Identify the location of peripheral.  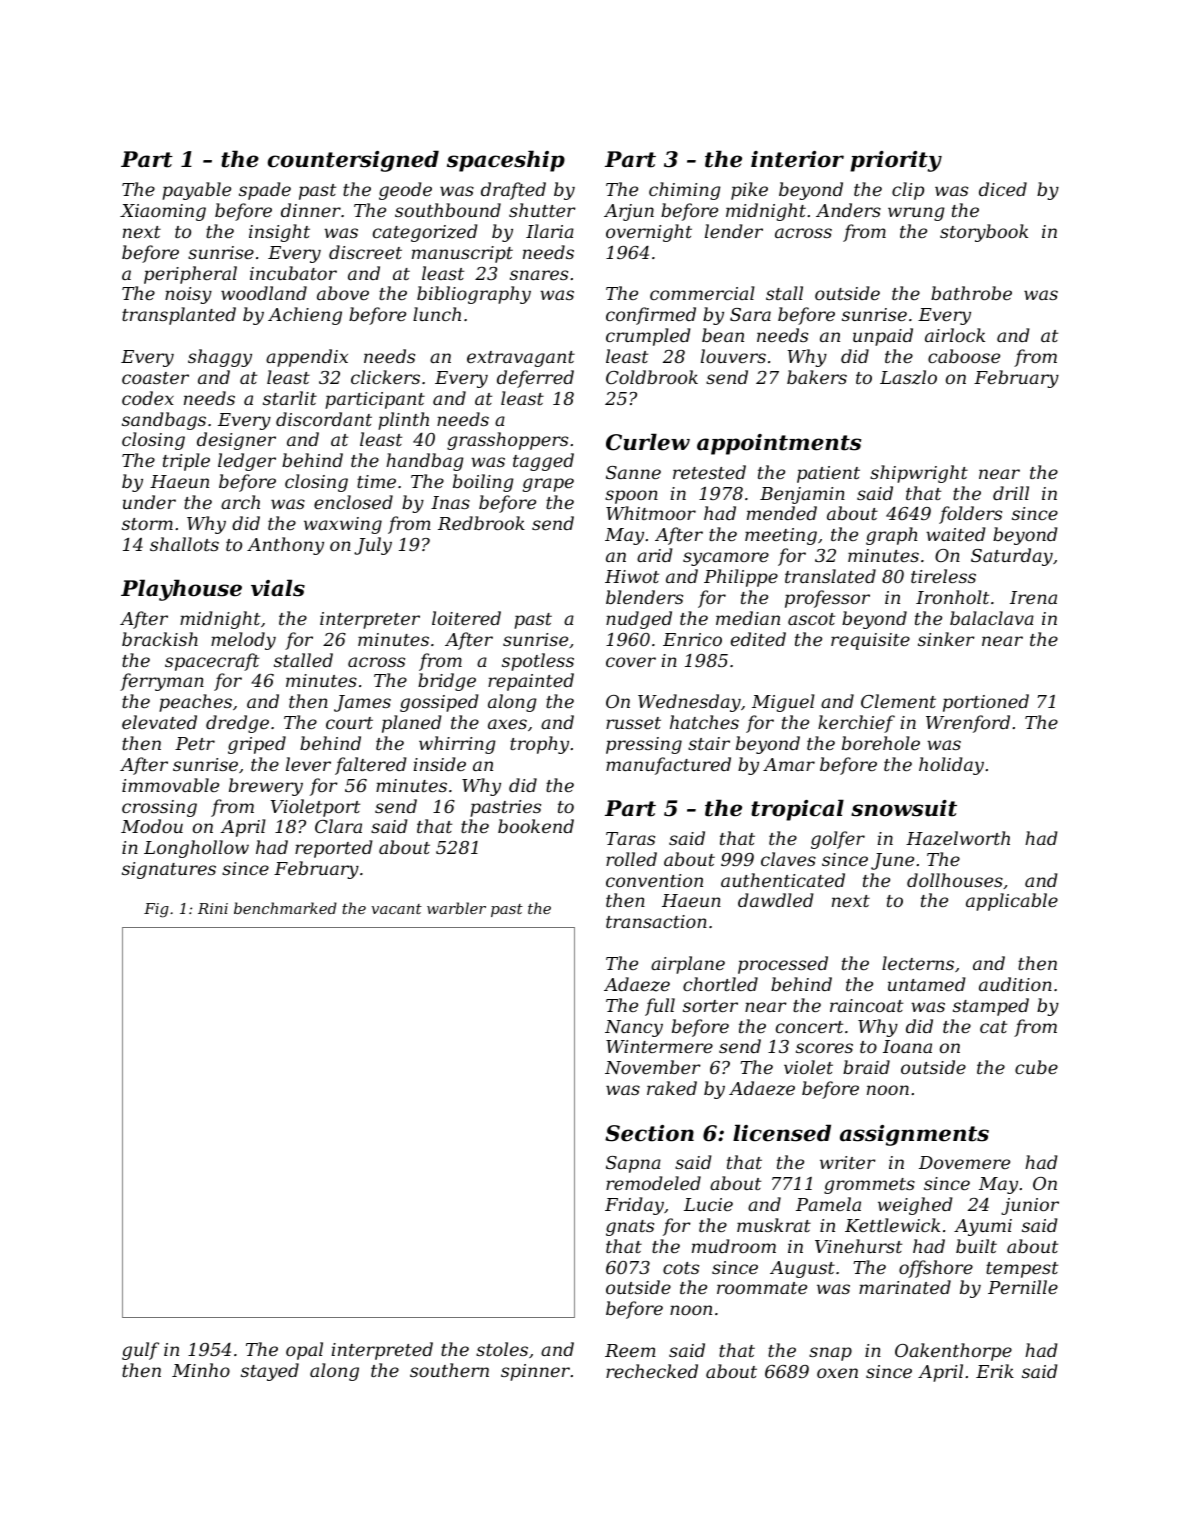
(190, 275).
